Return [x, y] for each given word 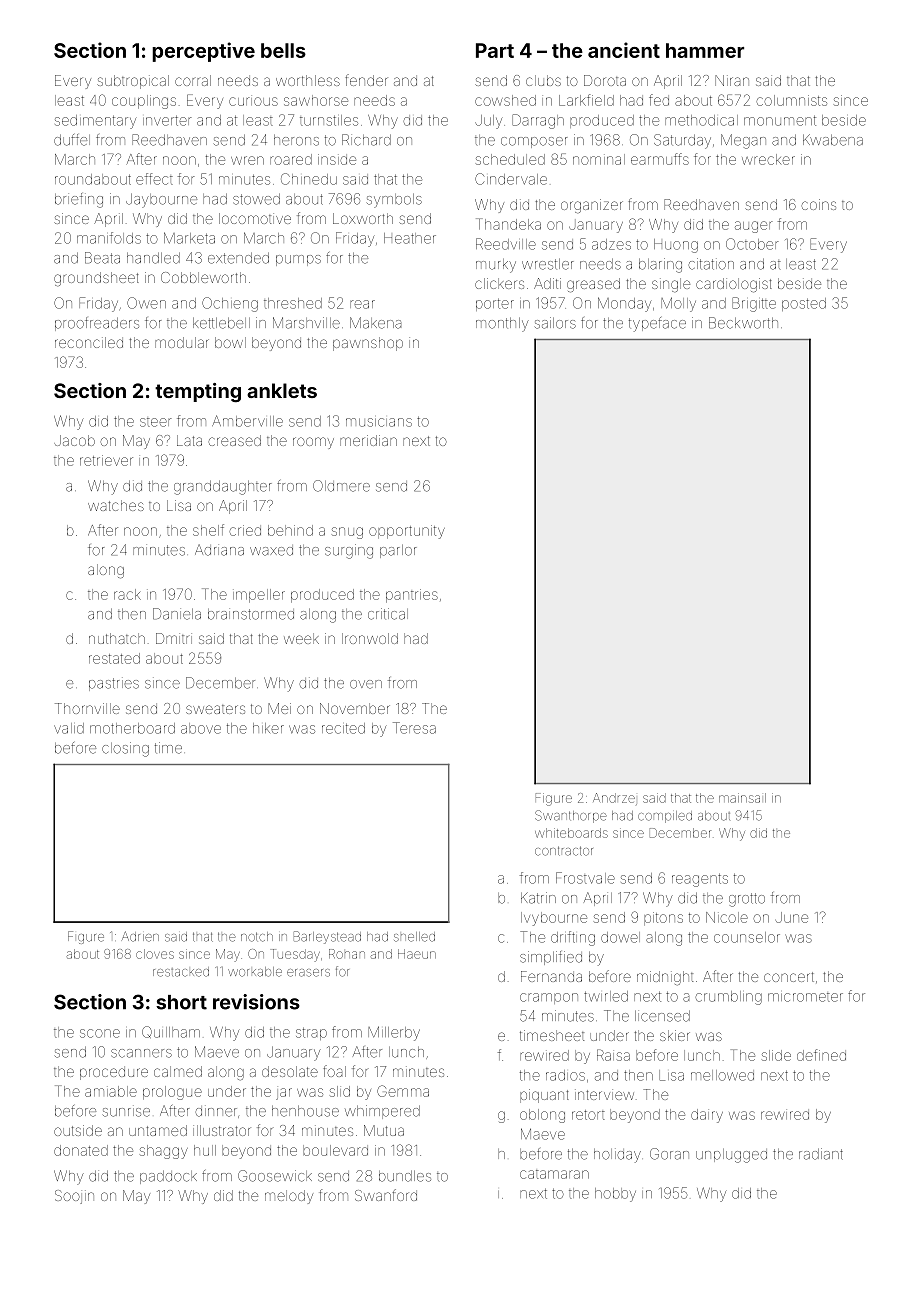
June [792, 917]
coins [818, 204]
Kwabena [833, 140]
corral [193, 80]
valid [69, 728]
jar [284, 1094]
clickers [499, 283]
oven [366, 684]
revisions [256, 1002]
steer [156, 422]
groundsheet [96, 279]
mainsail [742, 798]
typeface [657, 324]
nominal [599, 159]
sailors [555, 323]
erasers [308, 973]
